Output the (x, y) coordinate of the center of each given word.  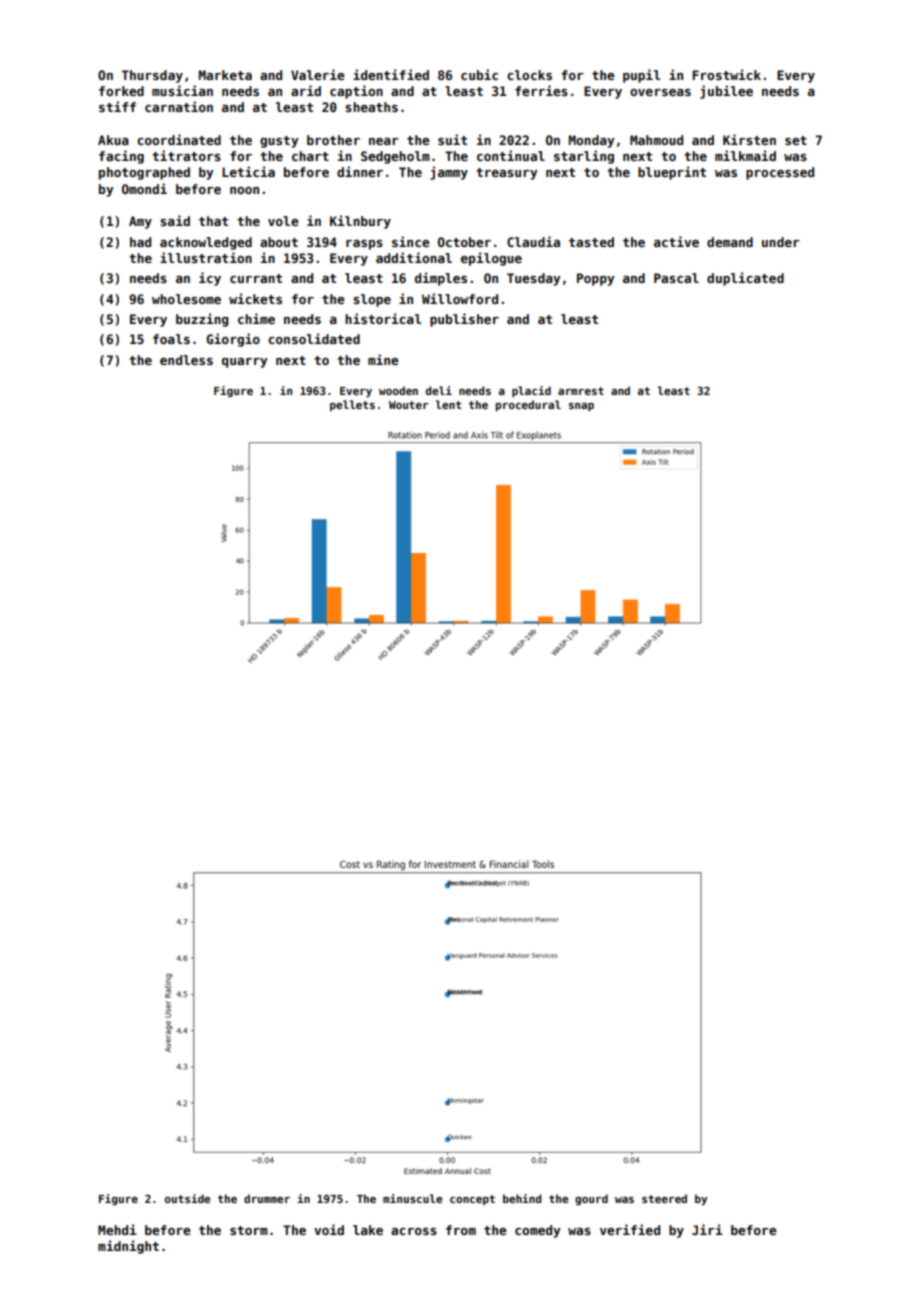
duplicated (745, 279)
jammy (449, 173)
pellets (352, 405)
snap (581, 407)
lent (448, 404)
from (461, 1230)
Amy (140, 222)
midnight (128, 1247)
